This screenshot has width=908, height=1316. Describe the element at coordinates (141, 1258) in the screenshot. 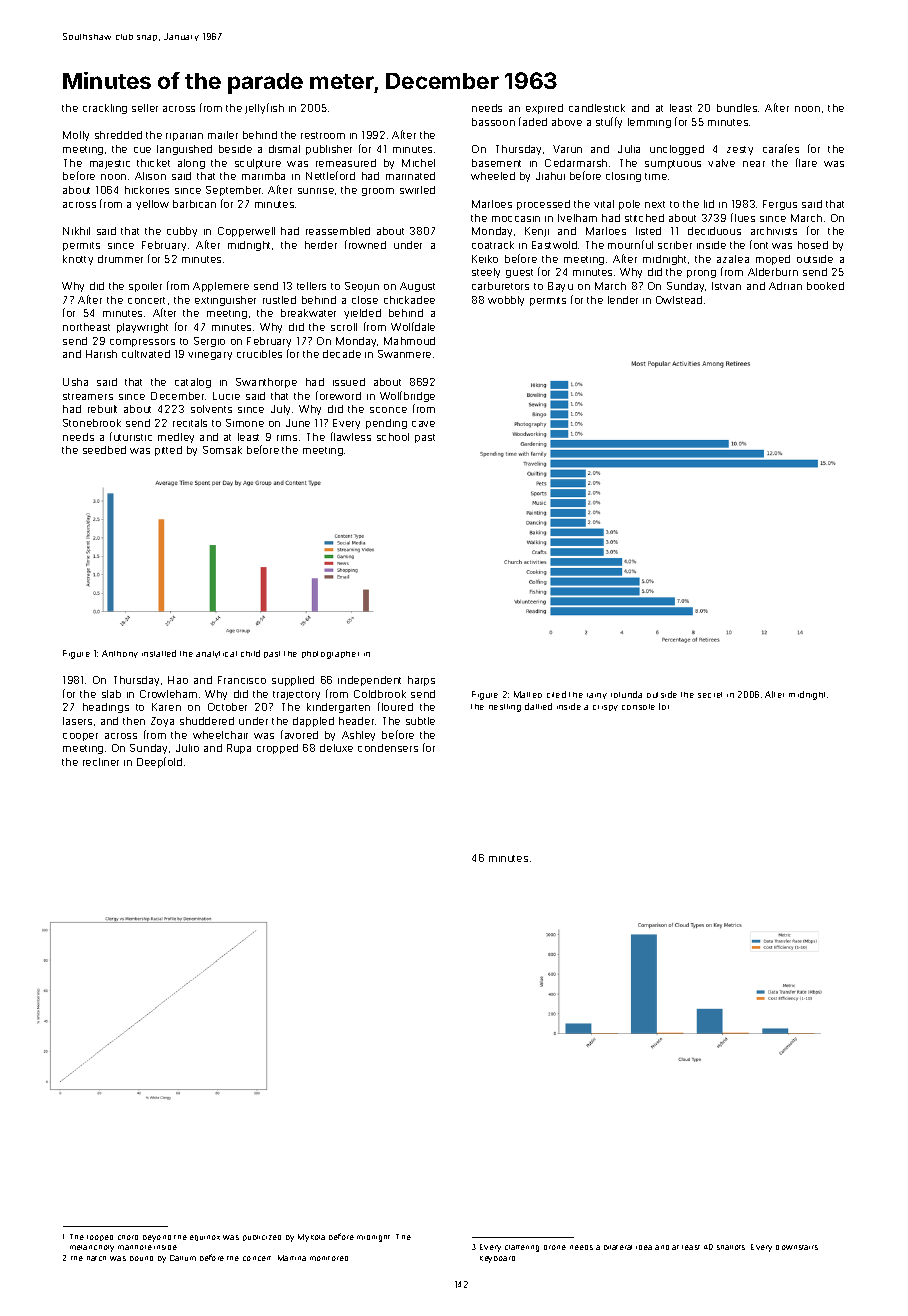

I see `bound` at that location.
